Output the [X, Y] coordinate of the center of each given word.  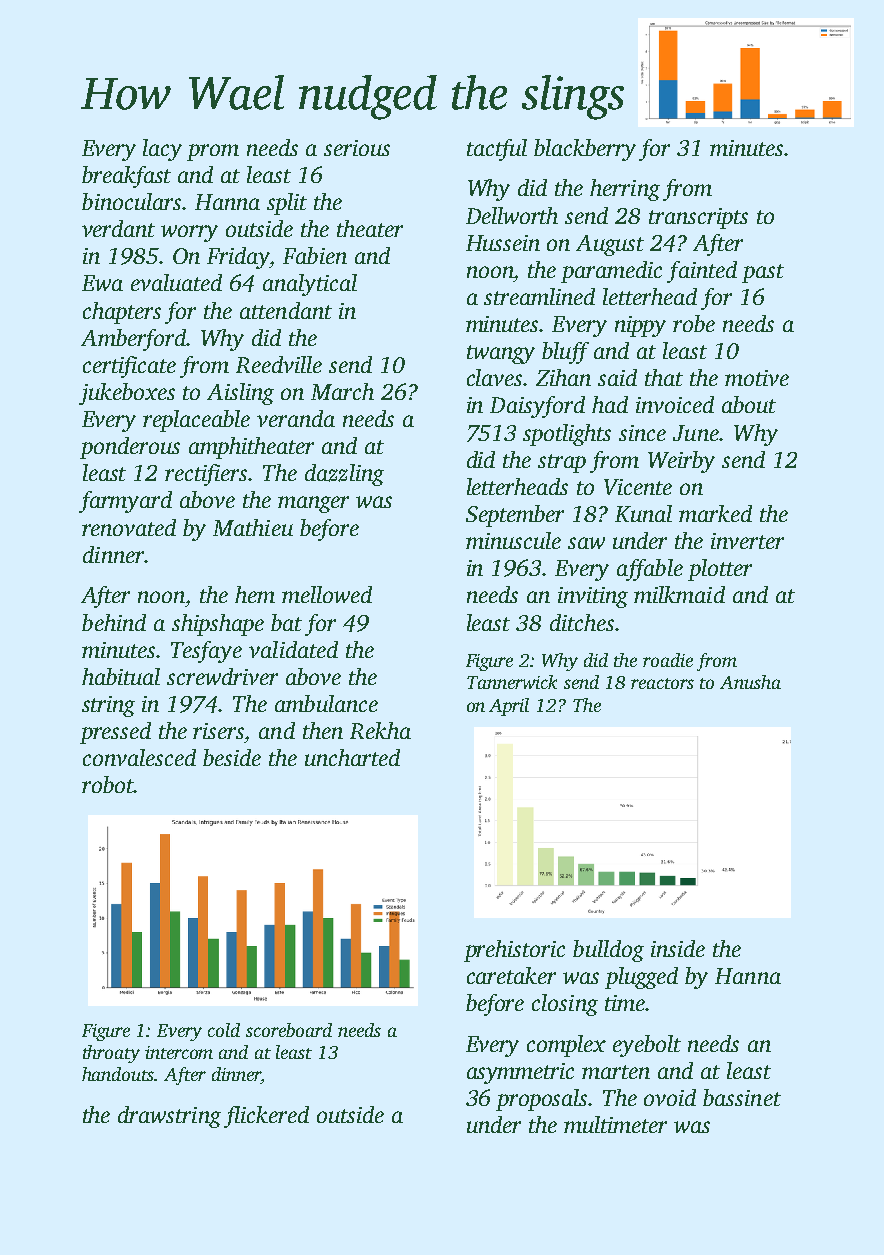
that [664, 377]
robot [107, 784]
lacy [162, 150]
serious [357, 148]
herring [625, 190]
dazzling [344, 475]
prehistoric [514, 951]
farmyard [125, 502]
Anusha [750, 682]
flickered [266, 1117]
